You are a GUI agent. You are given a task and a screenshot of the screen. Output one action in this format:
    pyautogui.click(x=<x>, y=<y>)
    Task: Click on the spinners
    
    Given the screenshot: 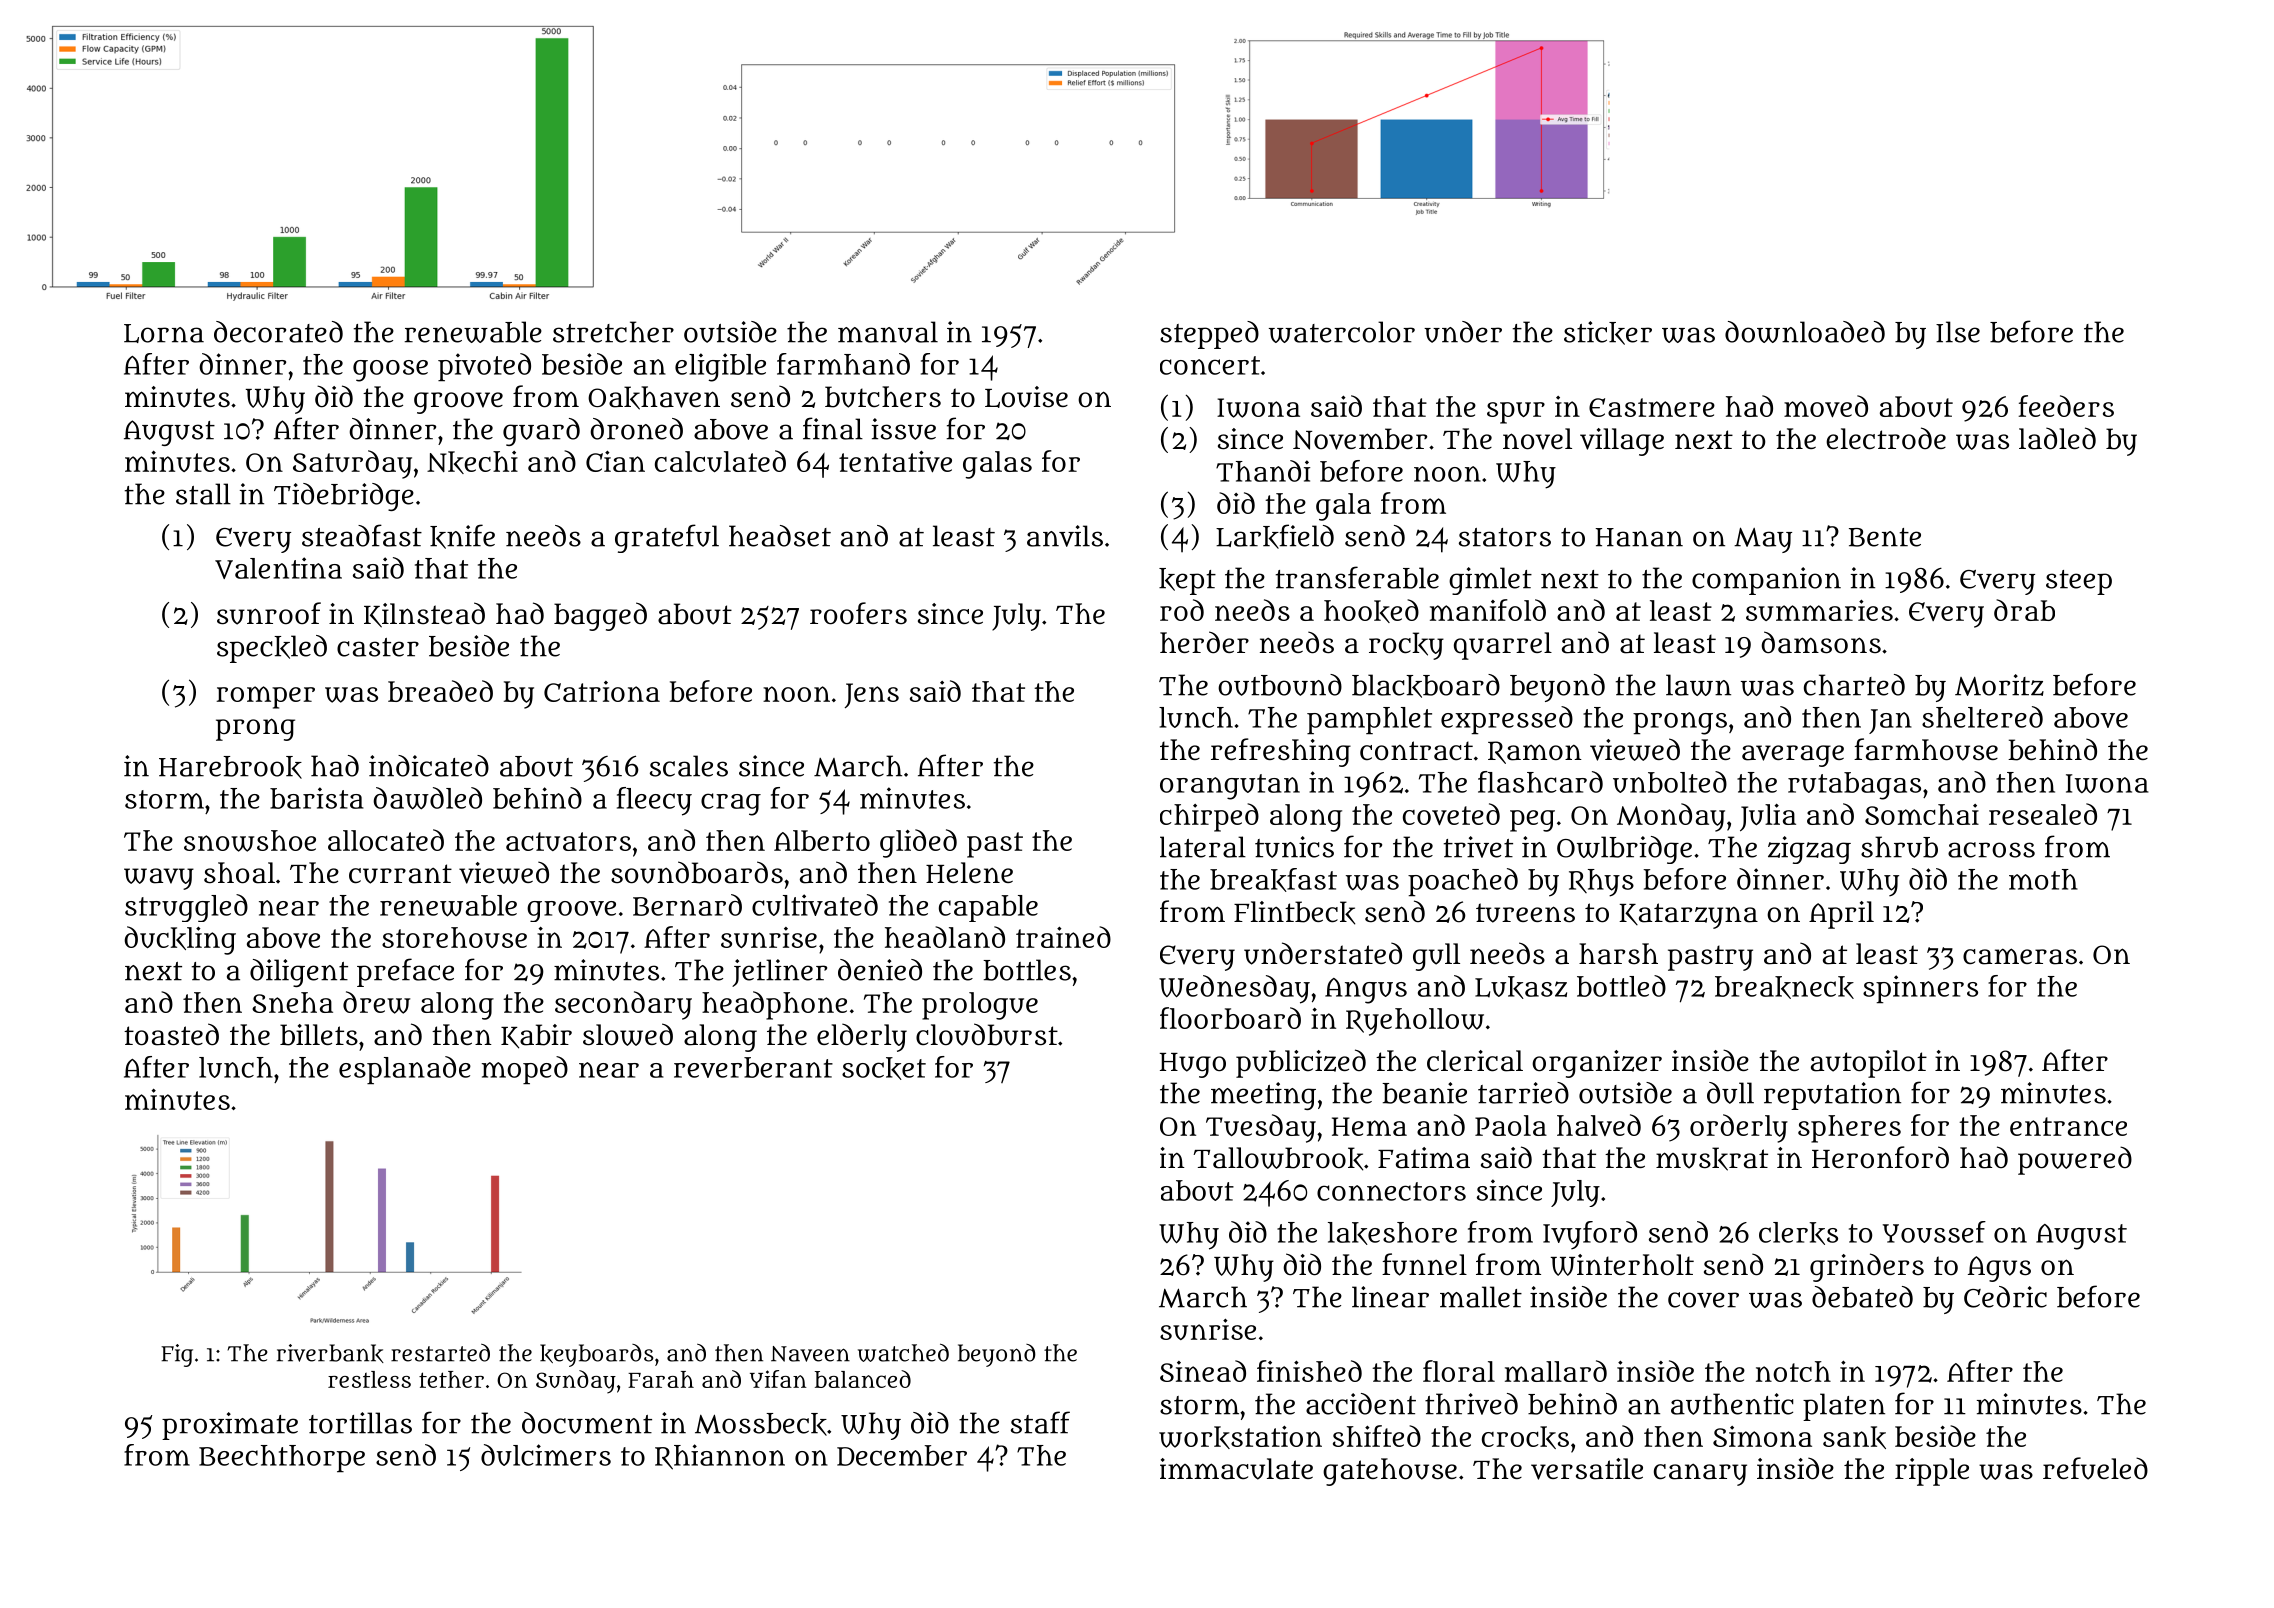 What is the action you would take?
    pyautogui.click(x=1920, y=989)
